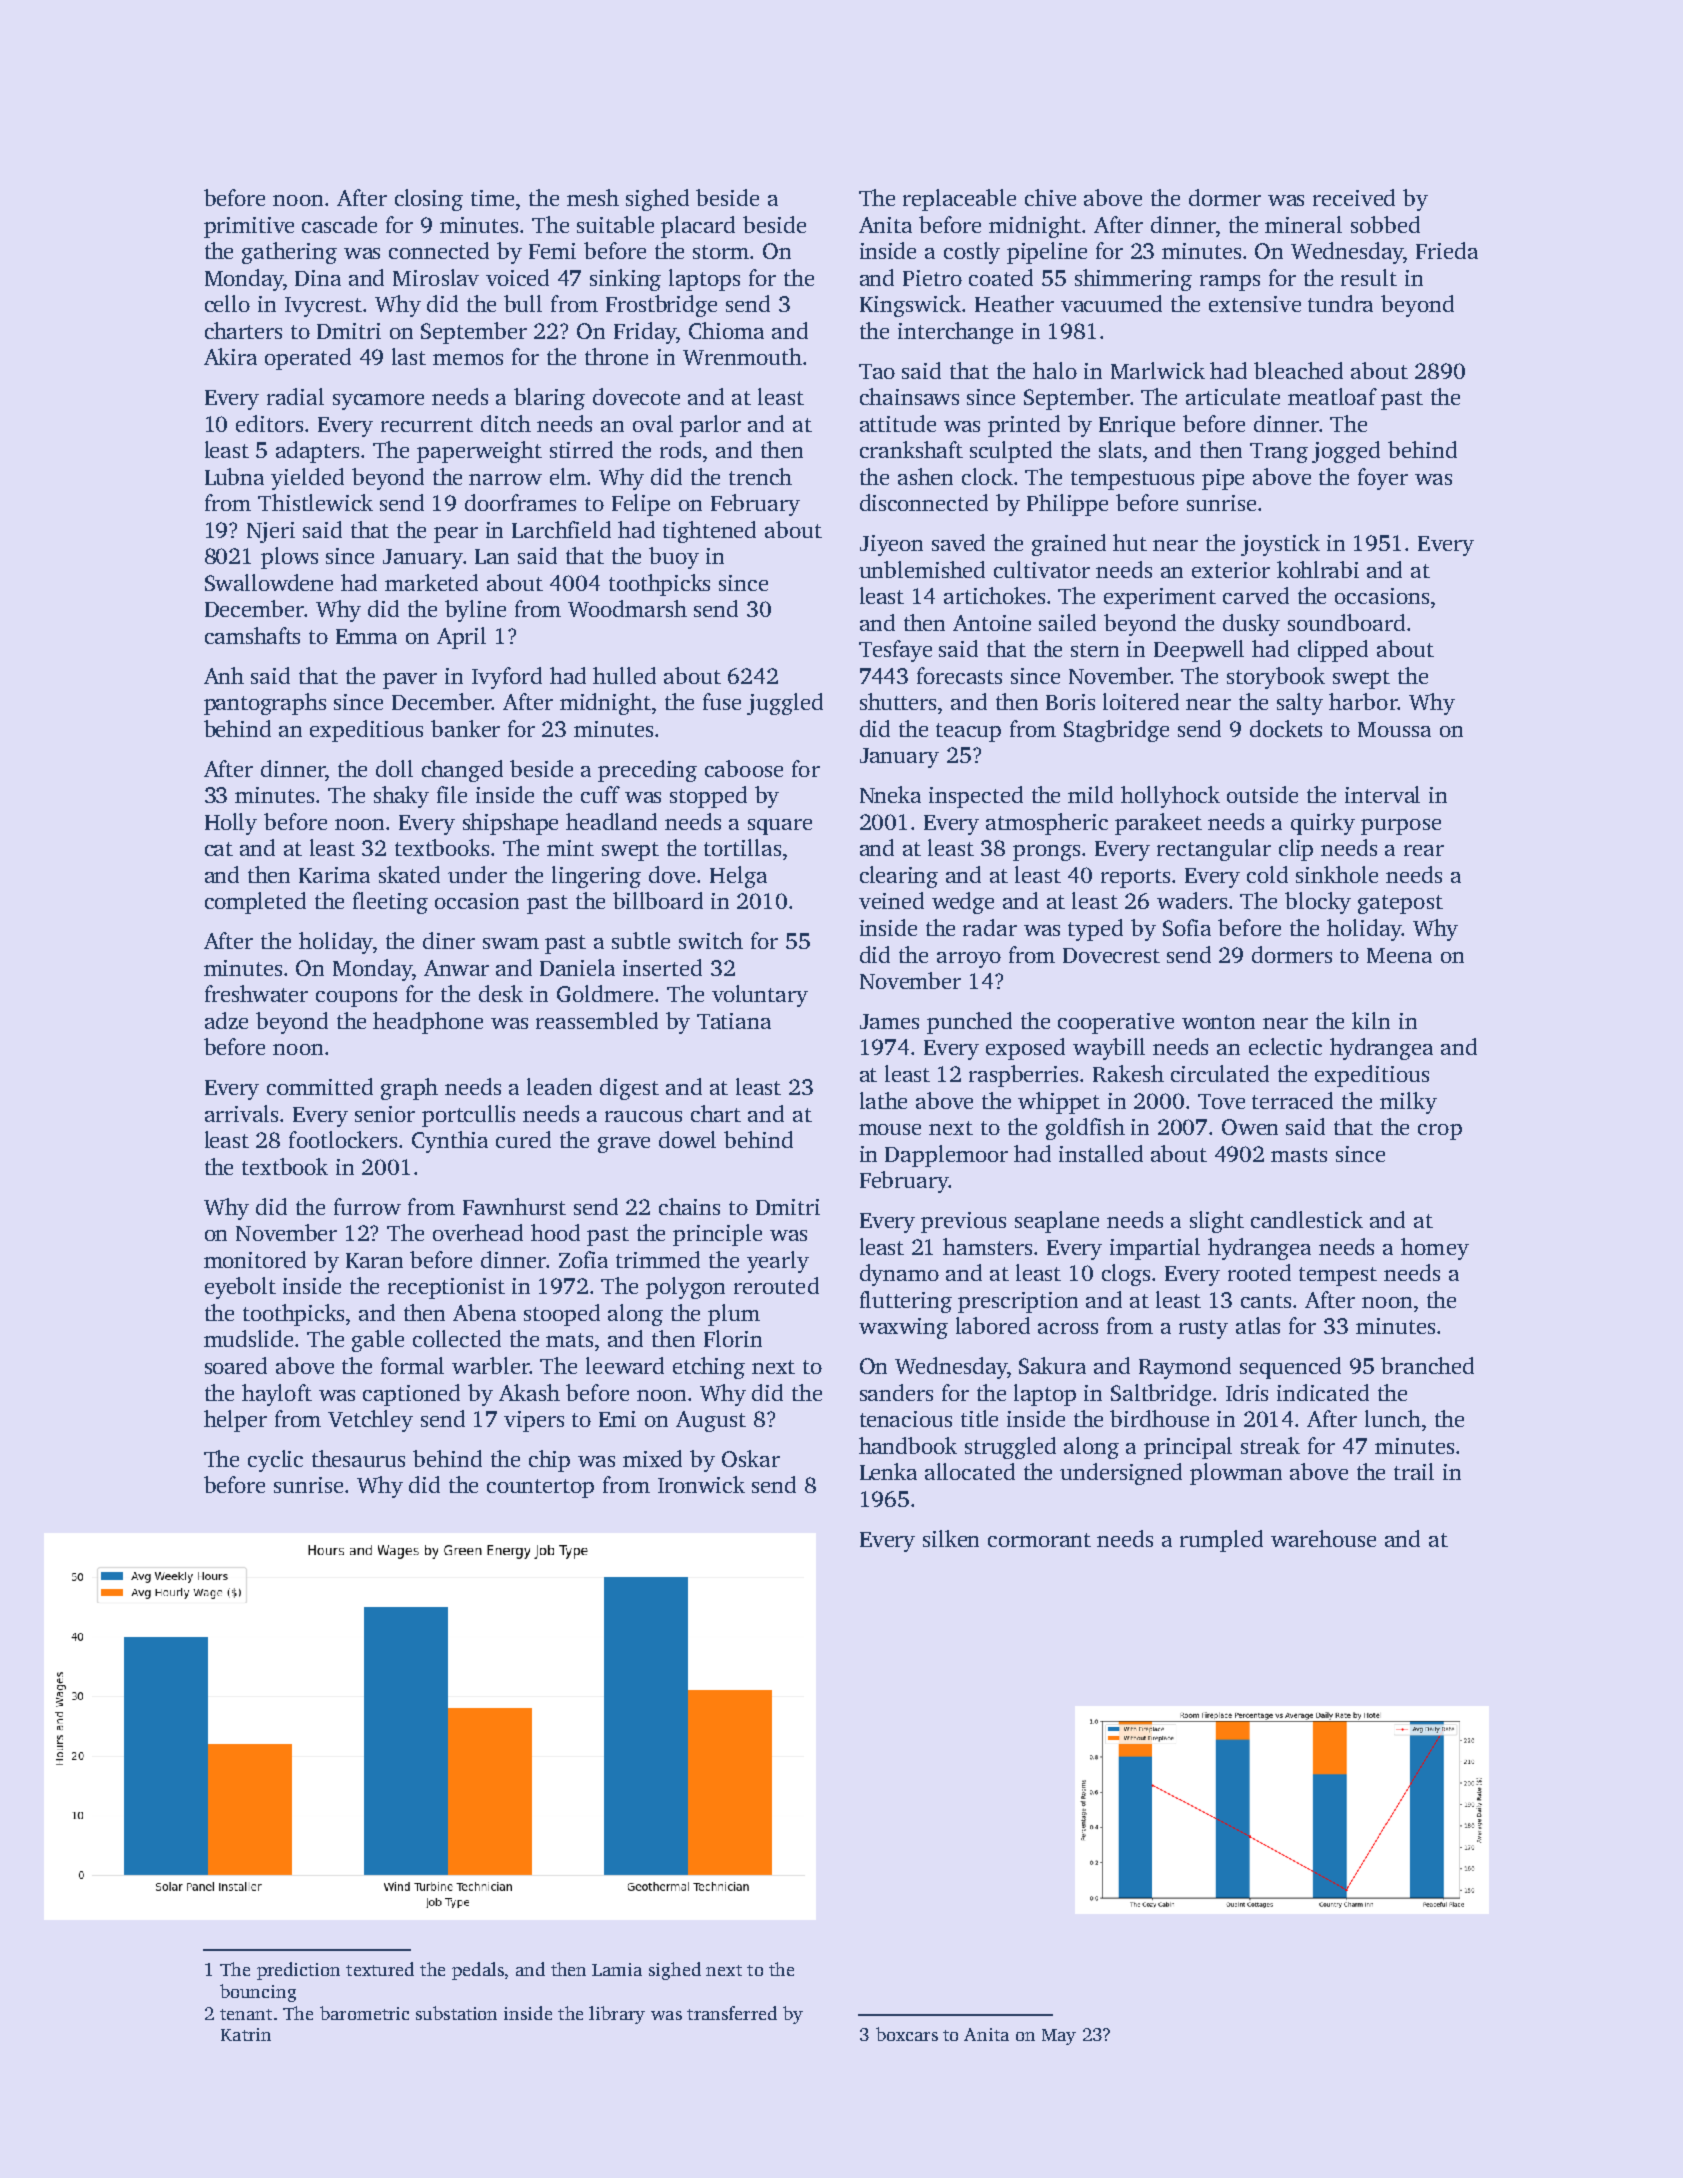 The image size is (1683, 2178). What do you see at coordinates (1233, 396) in the image?
I see `articulate` at bounding box center [1233, 396].
